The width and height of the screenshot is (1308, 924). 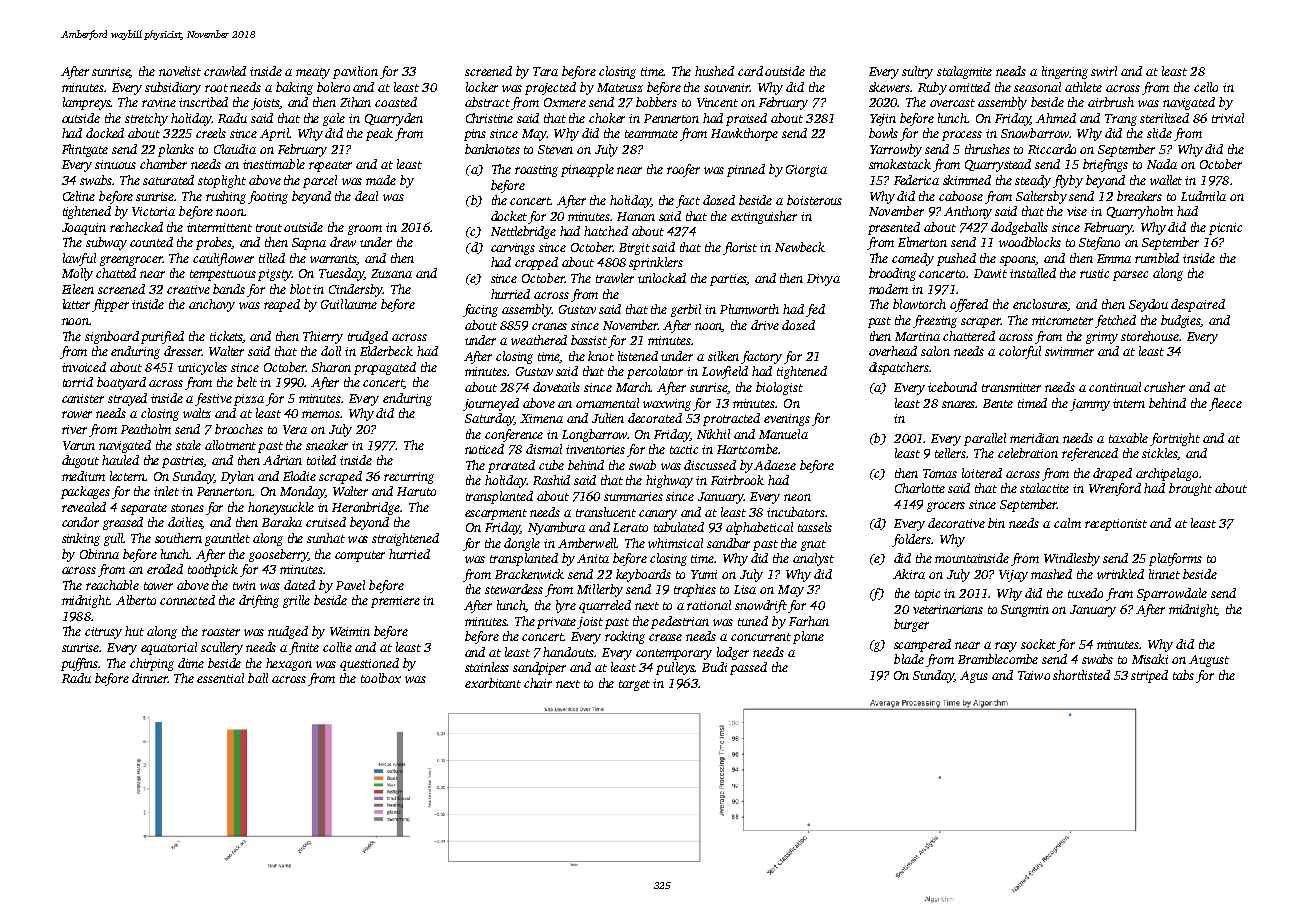 I want to click on inestimable, so click(x=274, y=164).
